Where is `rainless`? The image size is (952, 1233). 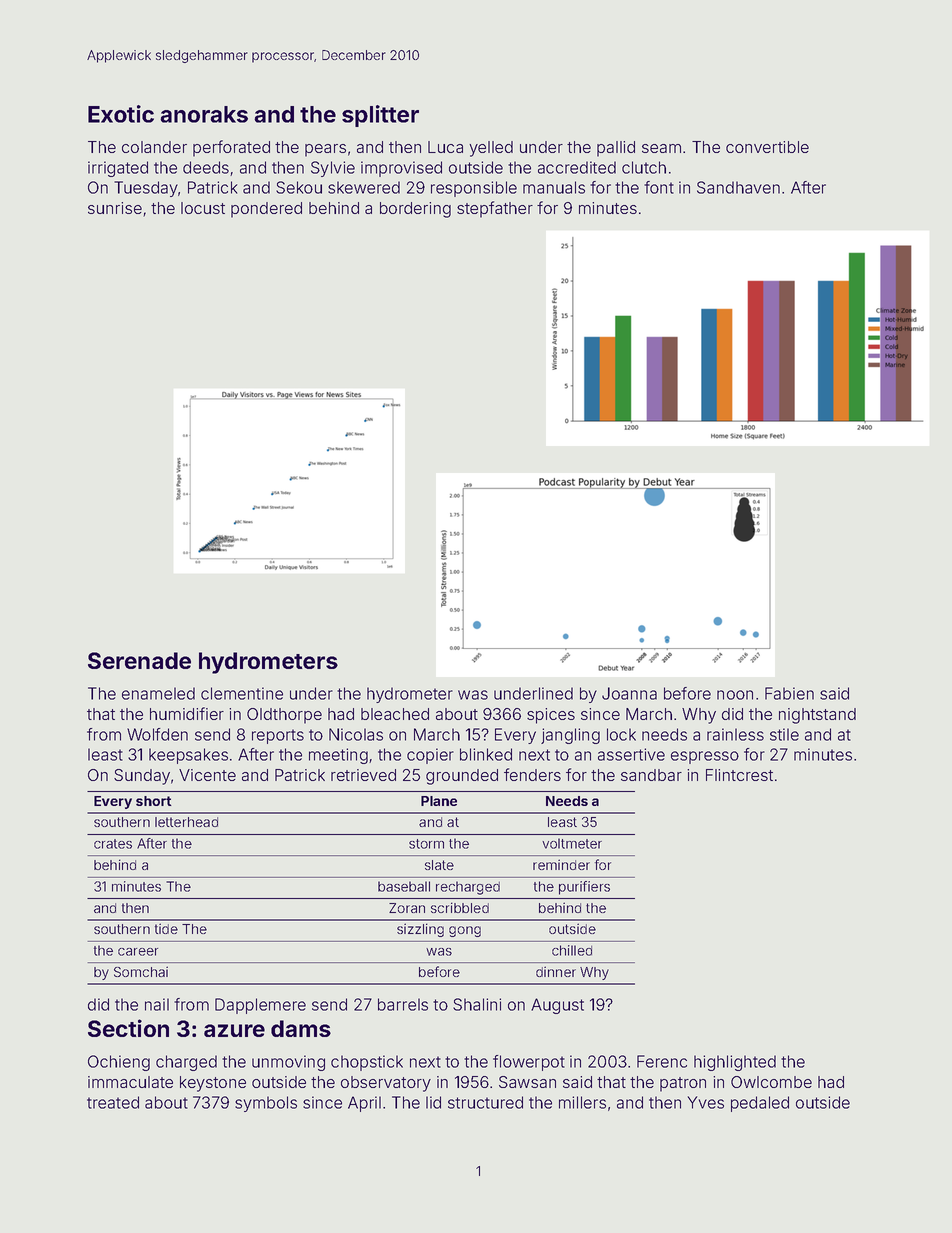 rainless is located at coordinates (735, 734).
